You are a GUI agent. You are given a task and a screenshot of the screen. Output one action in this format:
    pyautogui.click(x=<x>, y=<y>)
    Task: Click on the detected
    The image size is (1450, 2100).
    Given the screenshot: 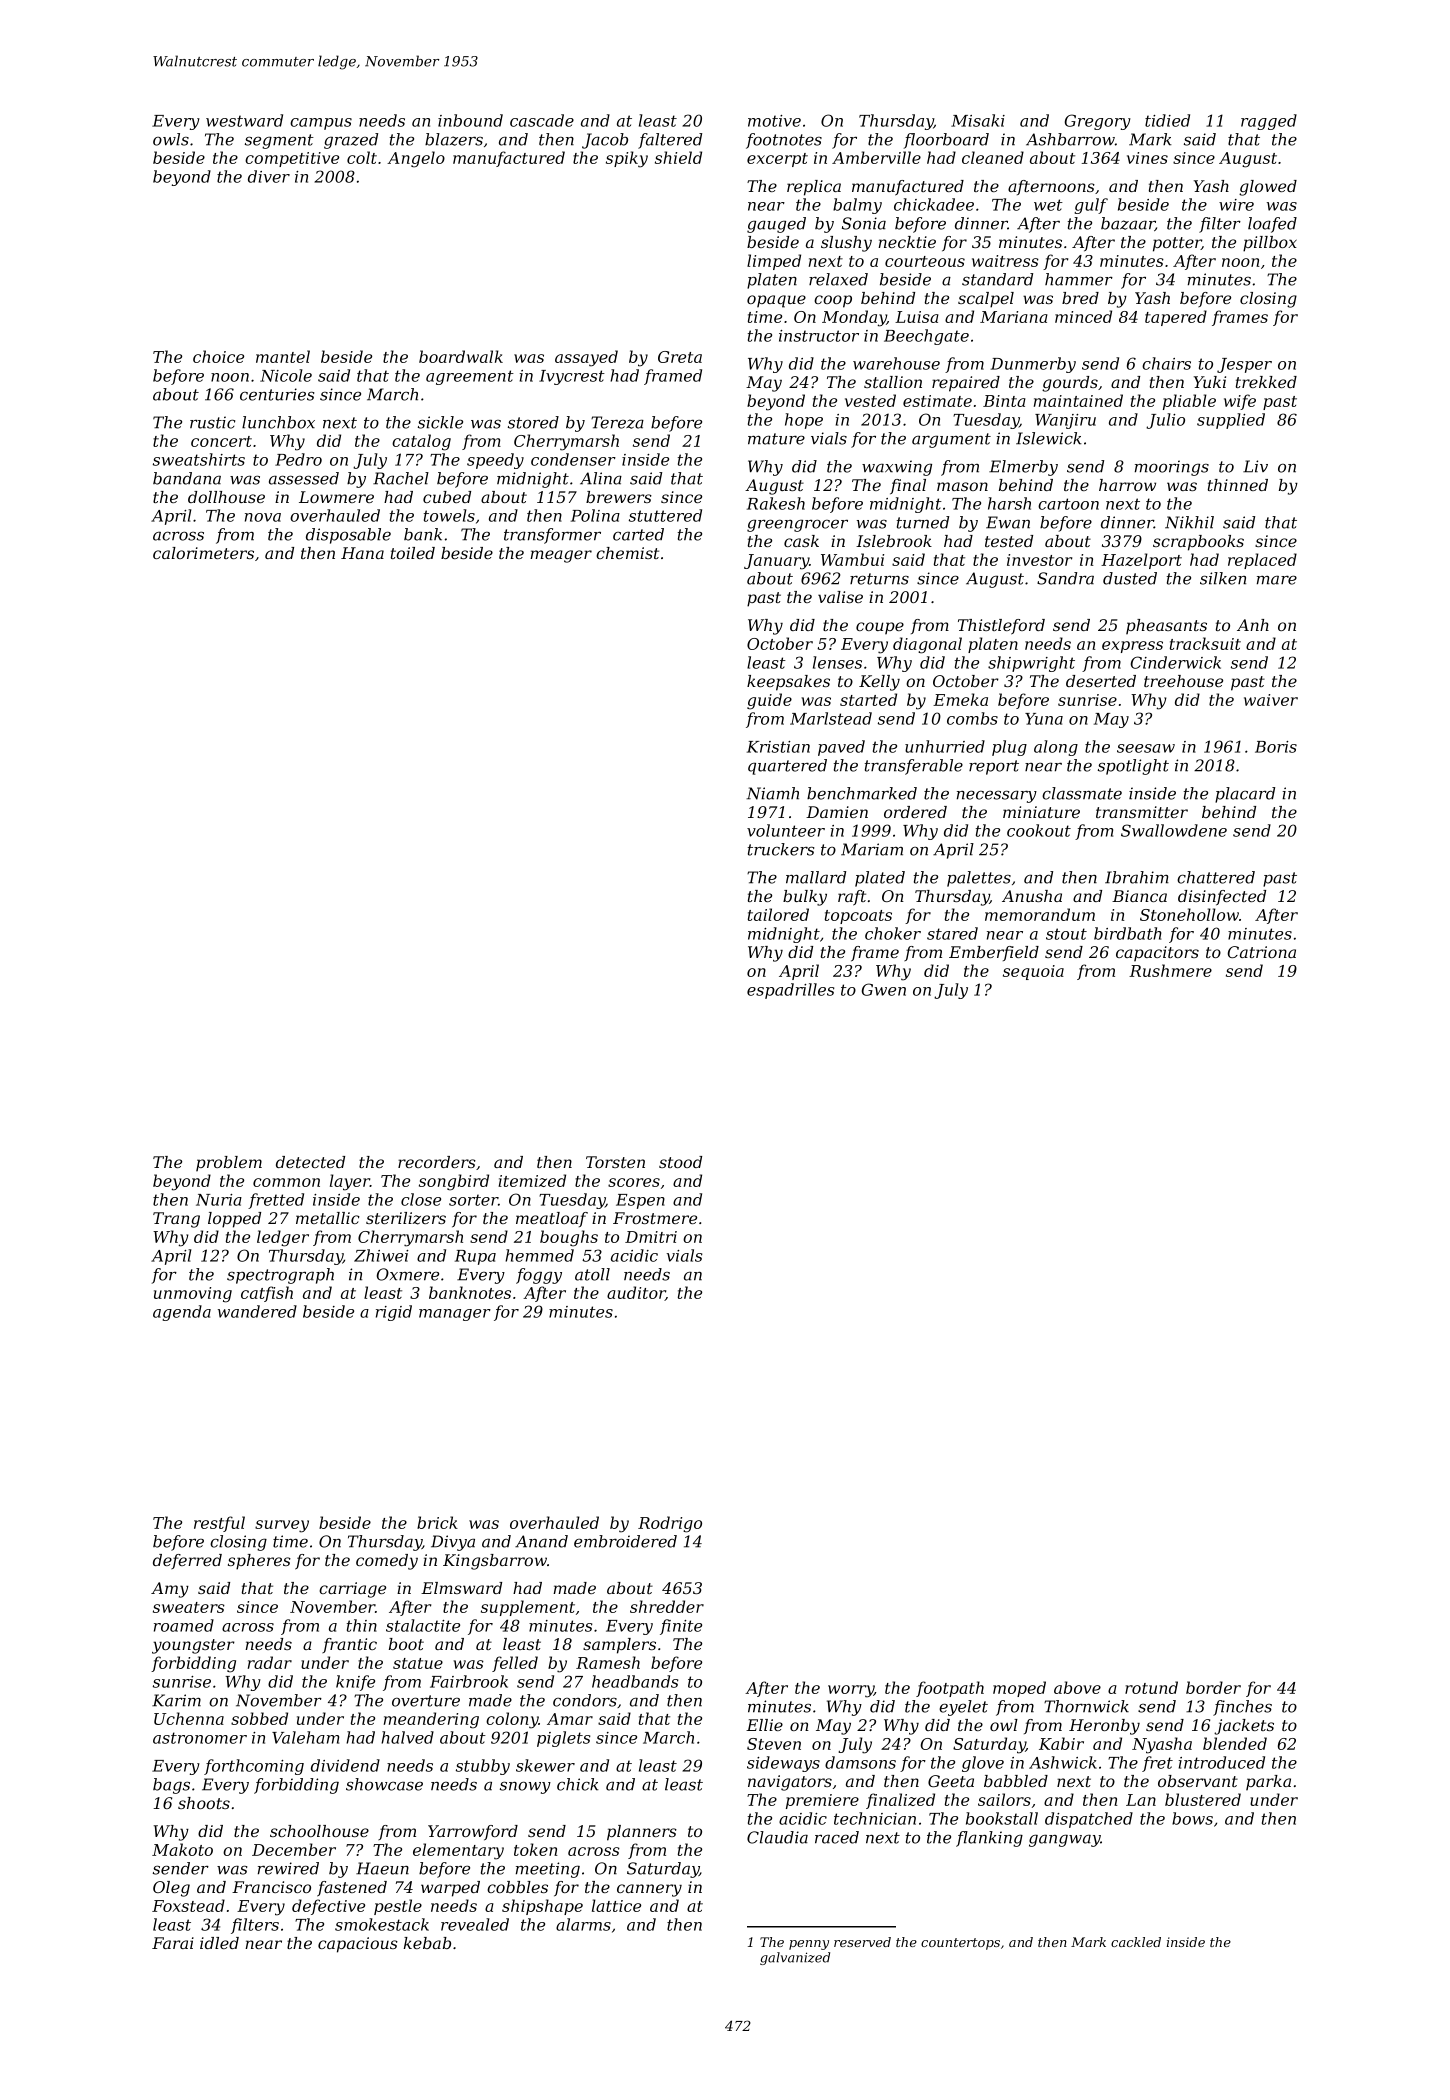 What is the action you would take?
    pyautogui.click(x=310, y=1162)
